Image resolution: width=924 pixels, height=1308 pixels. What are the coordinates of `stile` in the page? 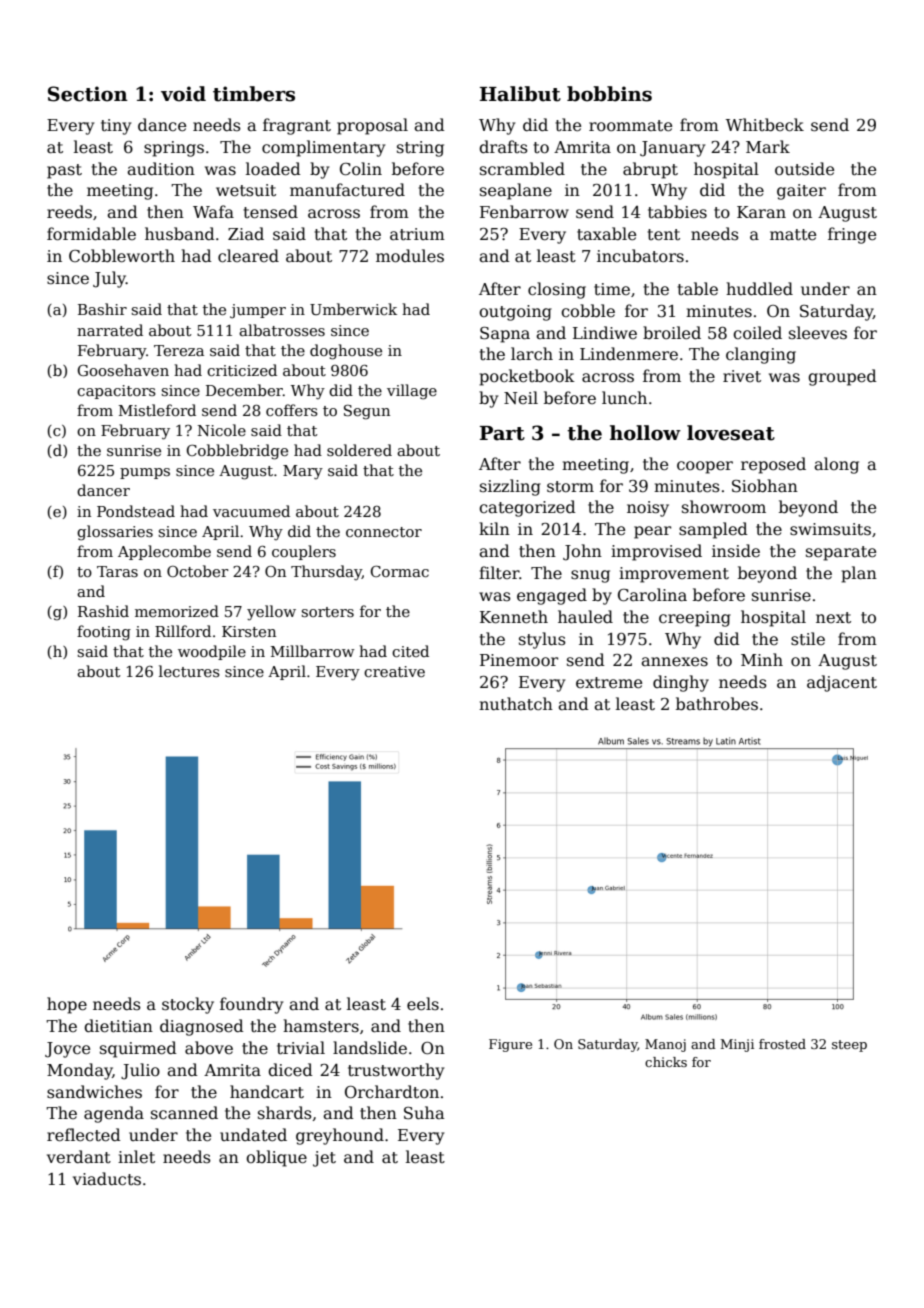 It's located at (808, 638).
